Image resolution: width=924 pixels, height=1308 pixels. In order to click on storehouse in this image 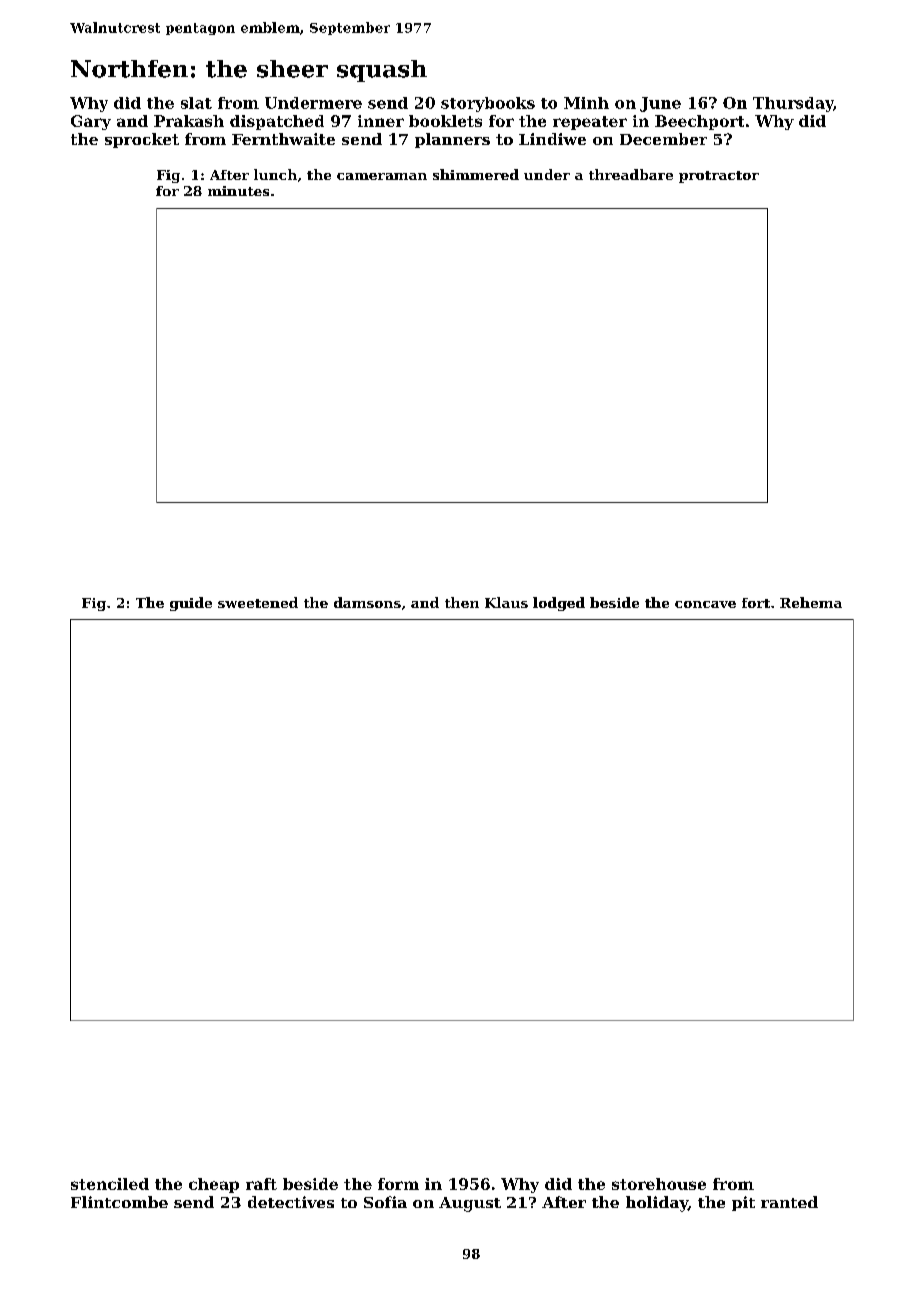, I will do `click(659, 1184)`.
